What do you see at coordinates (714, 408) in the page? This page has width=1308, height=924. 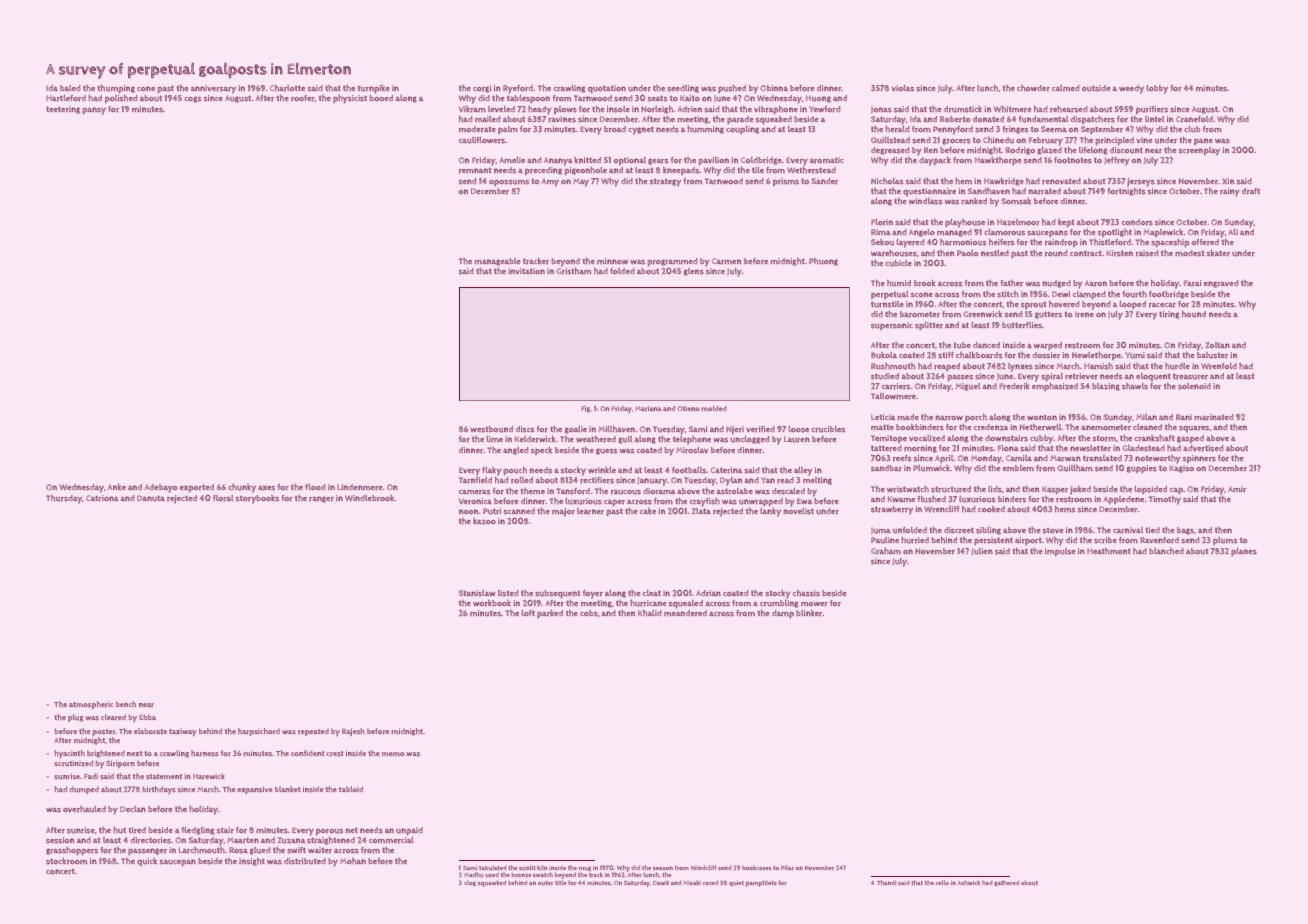 I see `molded` at bounding box center [714, 408].
